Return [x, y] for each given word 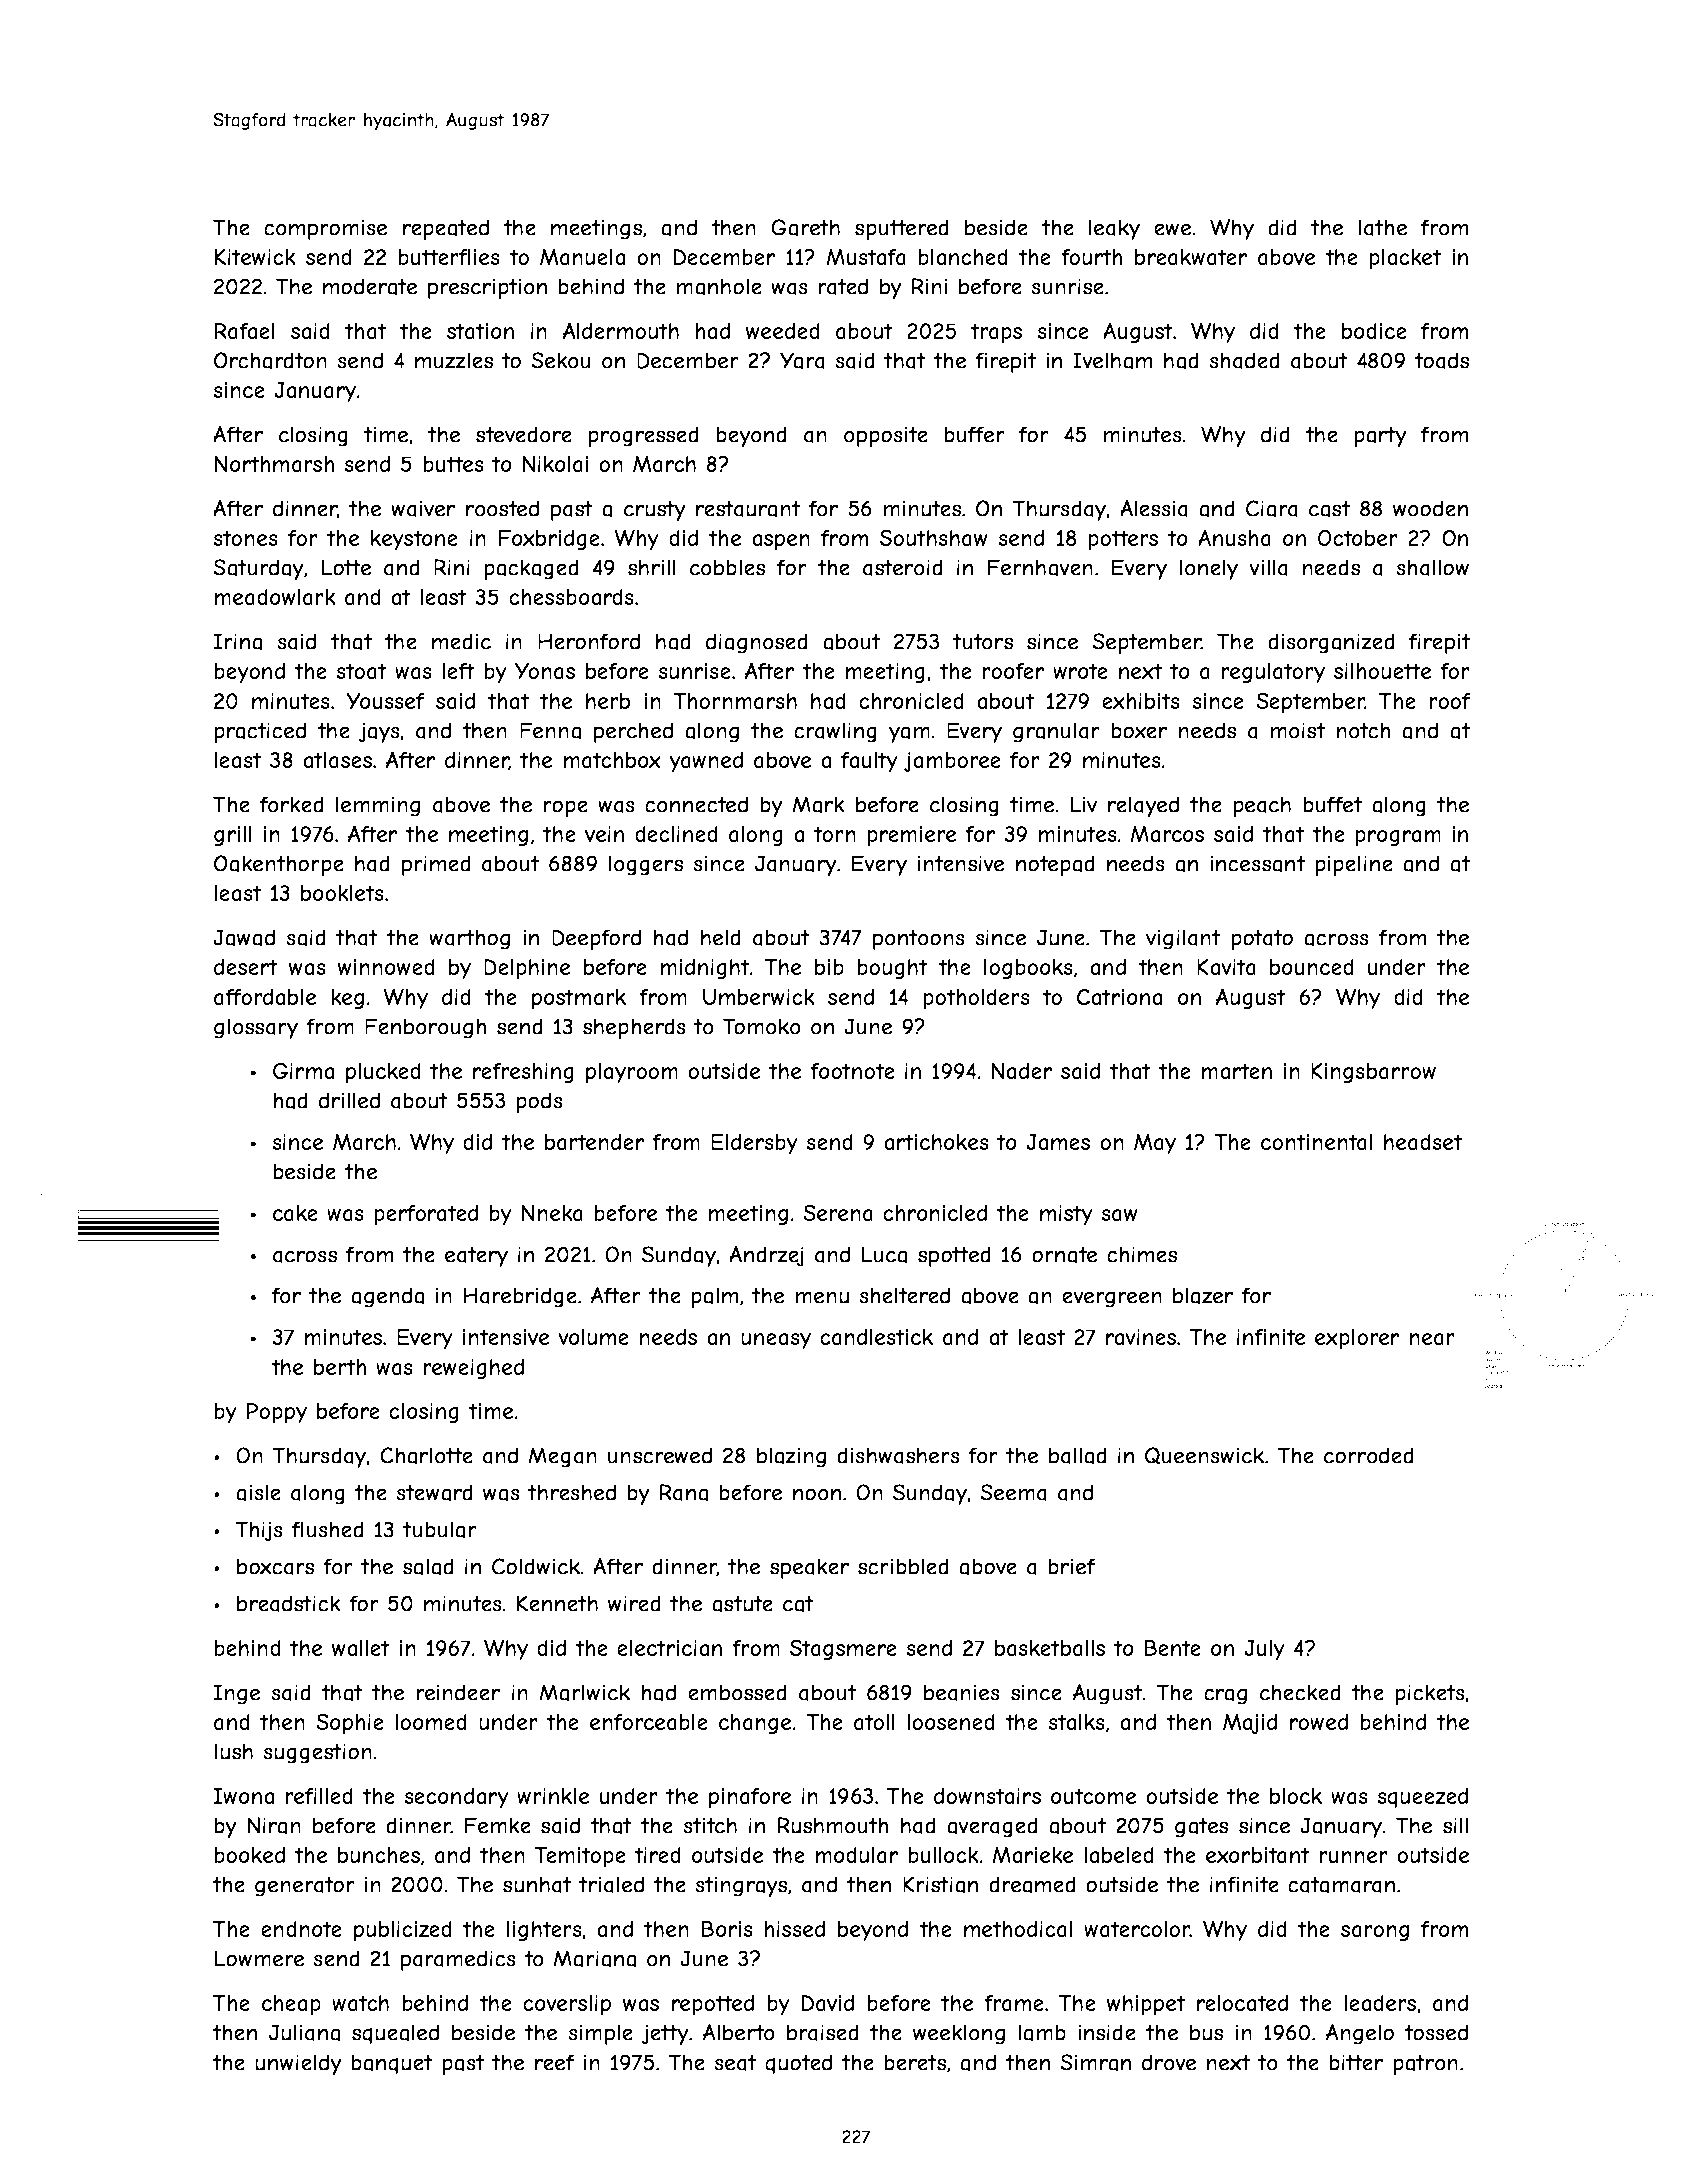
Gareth [805, 227]
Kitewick [255, 257]
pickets [1430, 1694]
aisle [258, 1492]
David [828, 2003]
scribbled [903, 1566]
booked [249, 1855]
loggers [646, 865]
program [1398, 838]
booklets [342, 893]
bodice [1374, 331]
